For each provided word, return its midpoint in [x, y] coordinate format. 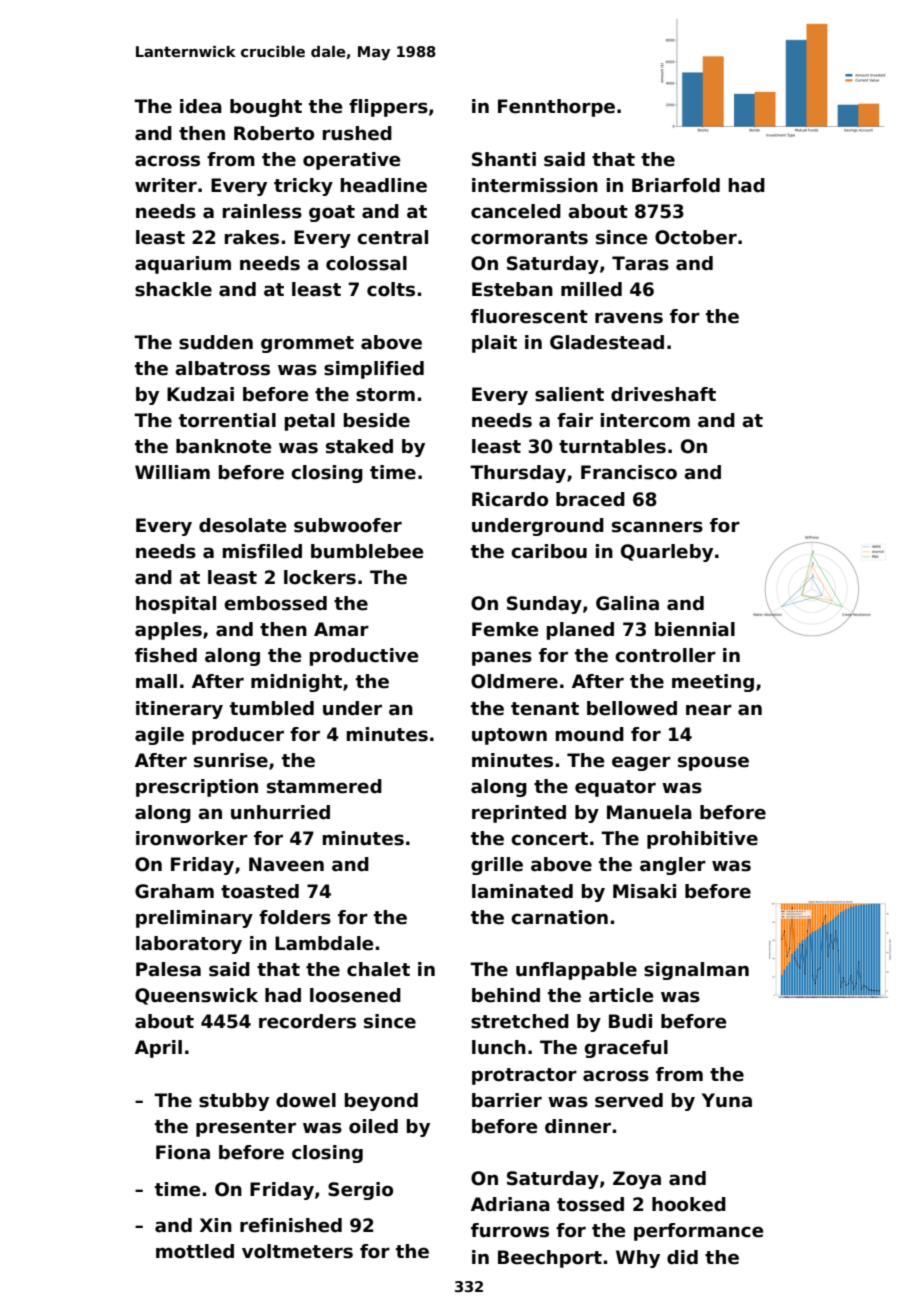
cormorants [529, 238]
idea [201, 106]
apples [168, 631]
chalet [378, 969]
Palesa [168, 969]
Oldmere [514, 681]
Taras [640, 263]
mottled [195, 1251]
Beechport [550, 1259]
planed [580, 631]
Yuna [727, 1100]
